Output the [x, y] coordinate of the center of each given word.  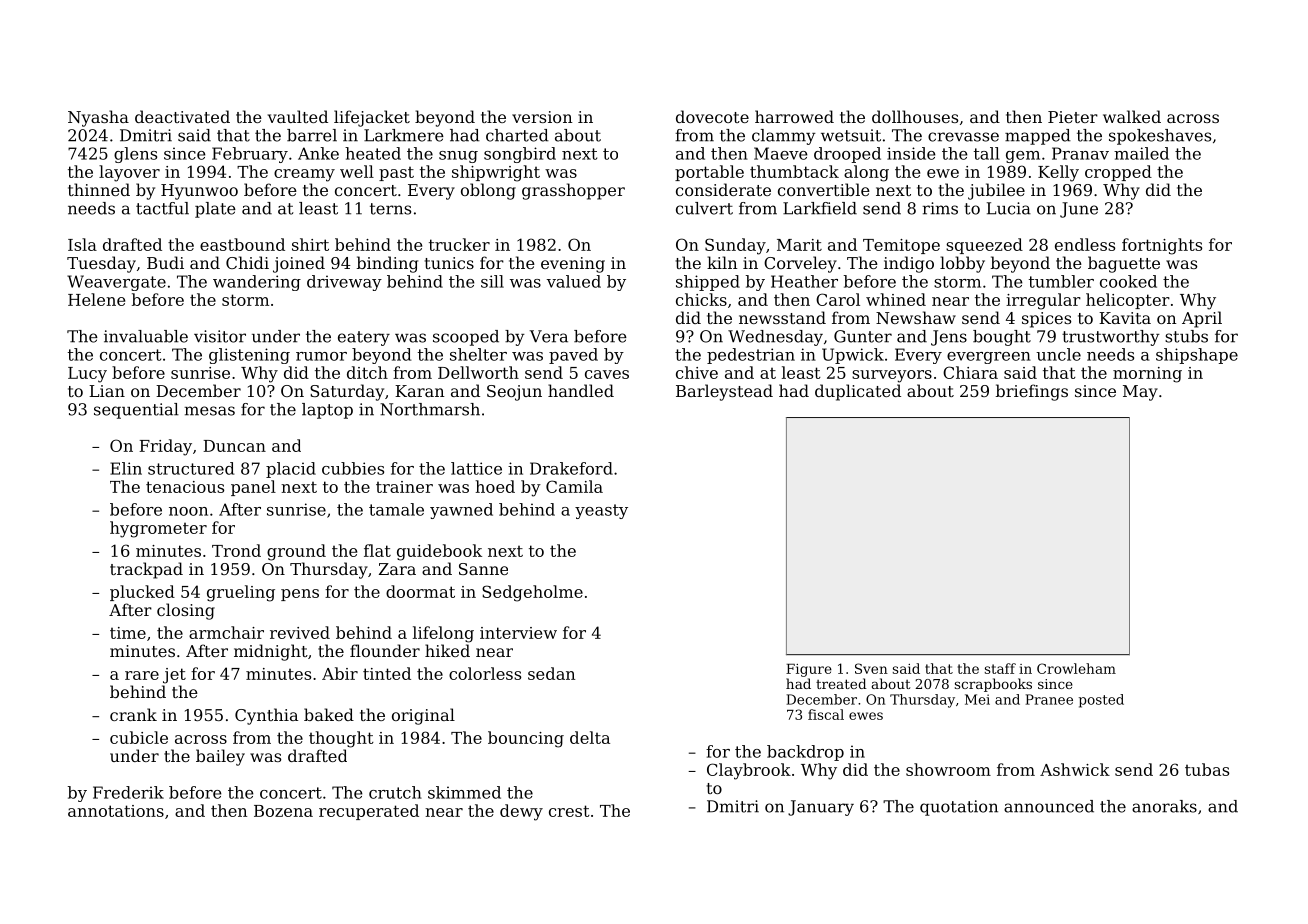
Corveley [800, 264]
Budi [165, 262]
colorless [485, 673]
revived [300, 632]
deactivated [182, 116]
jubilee [996, 191]
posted [1101, 701]
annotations [116, 811]
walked [1132, 116]
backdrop [805, 753]
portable [709, 173]
